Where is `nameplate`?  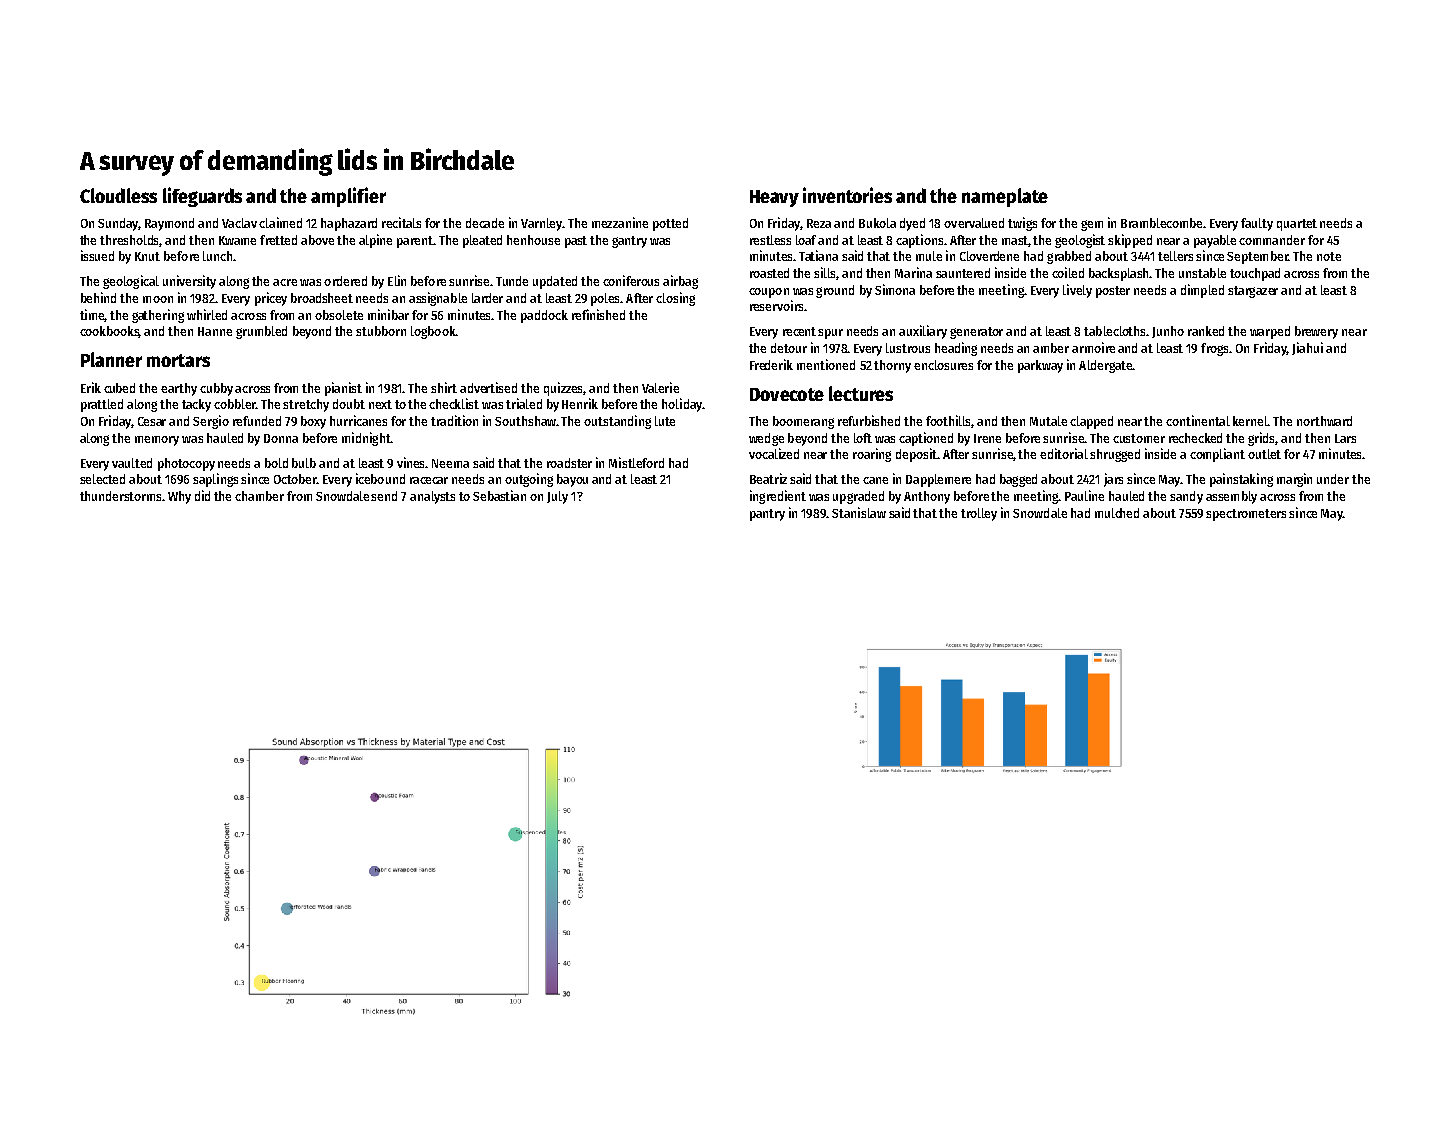 nameplate is located at coordinates (1005, 197).
